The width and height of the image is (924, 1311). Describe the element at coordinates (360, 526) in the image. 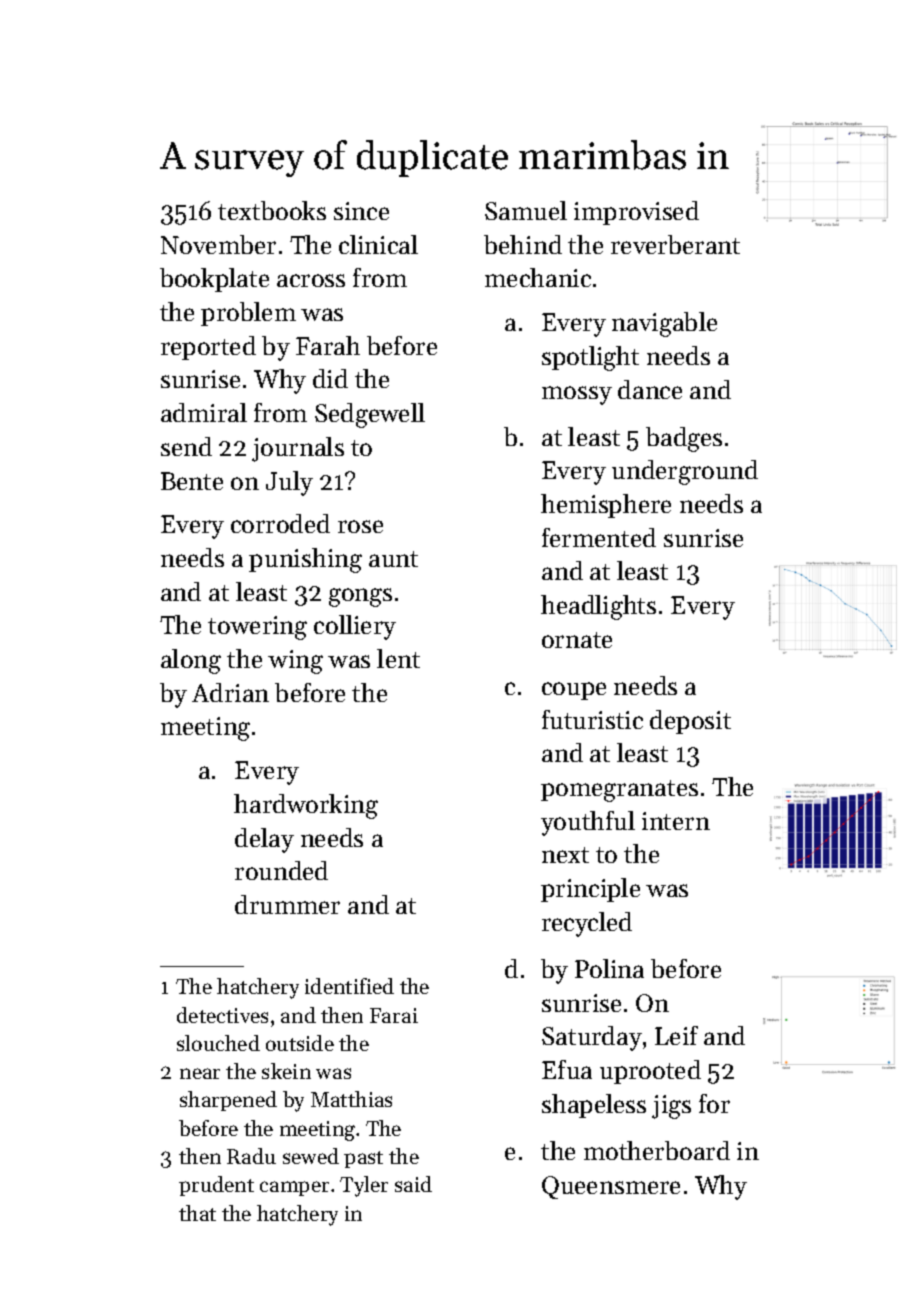

I see `rose` at that location.
